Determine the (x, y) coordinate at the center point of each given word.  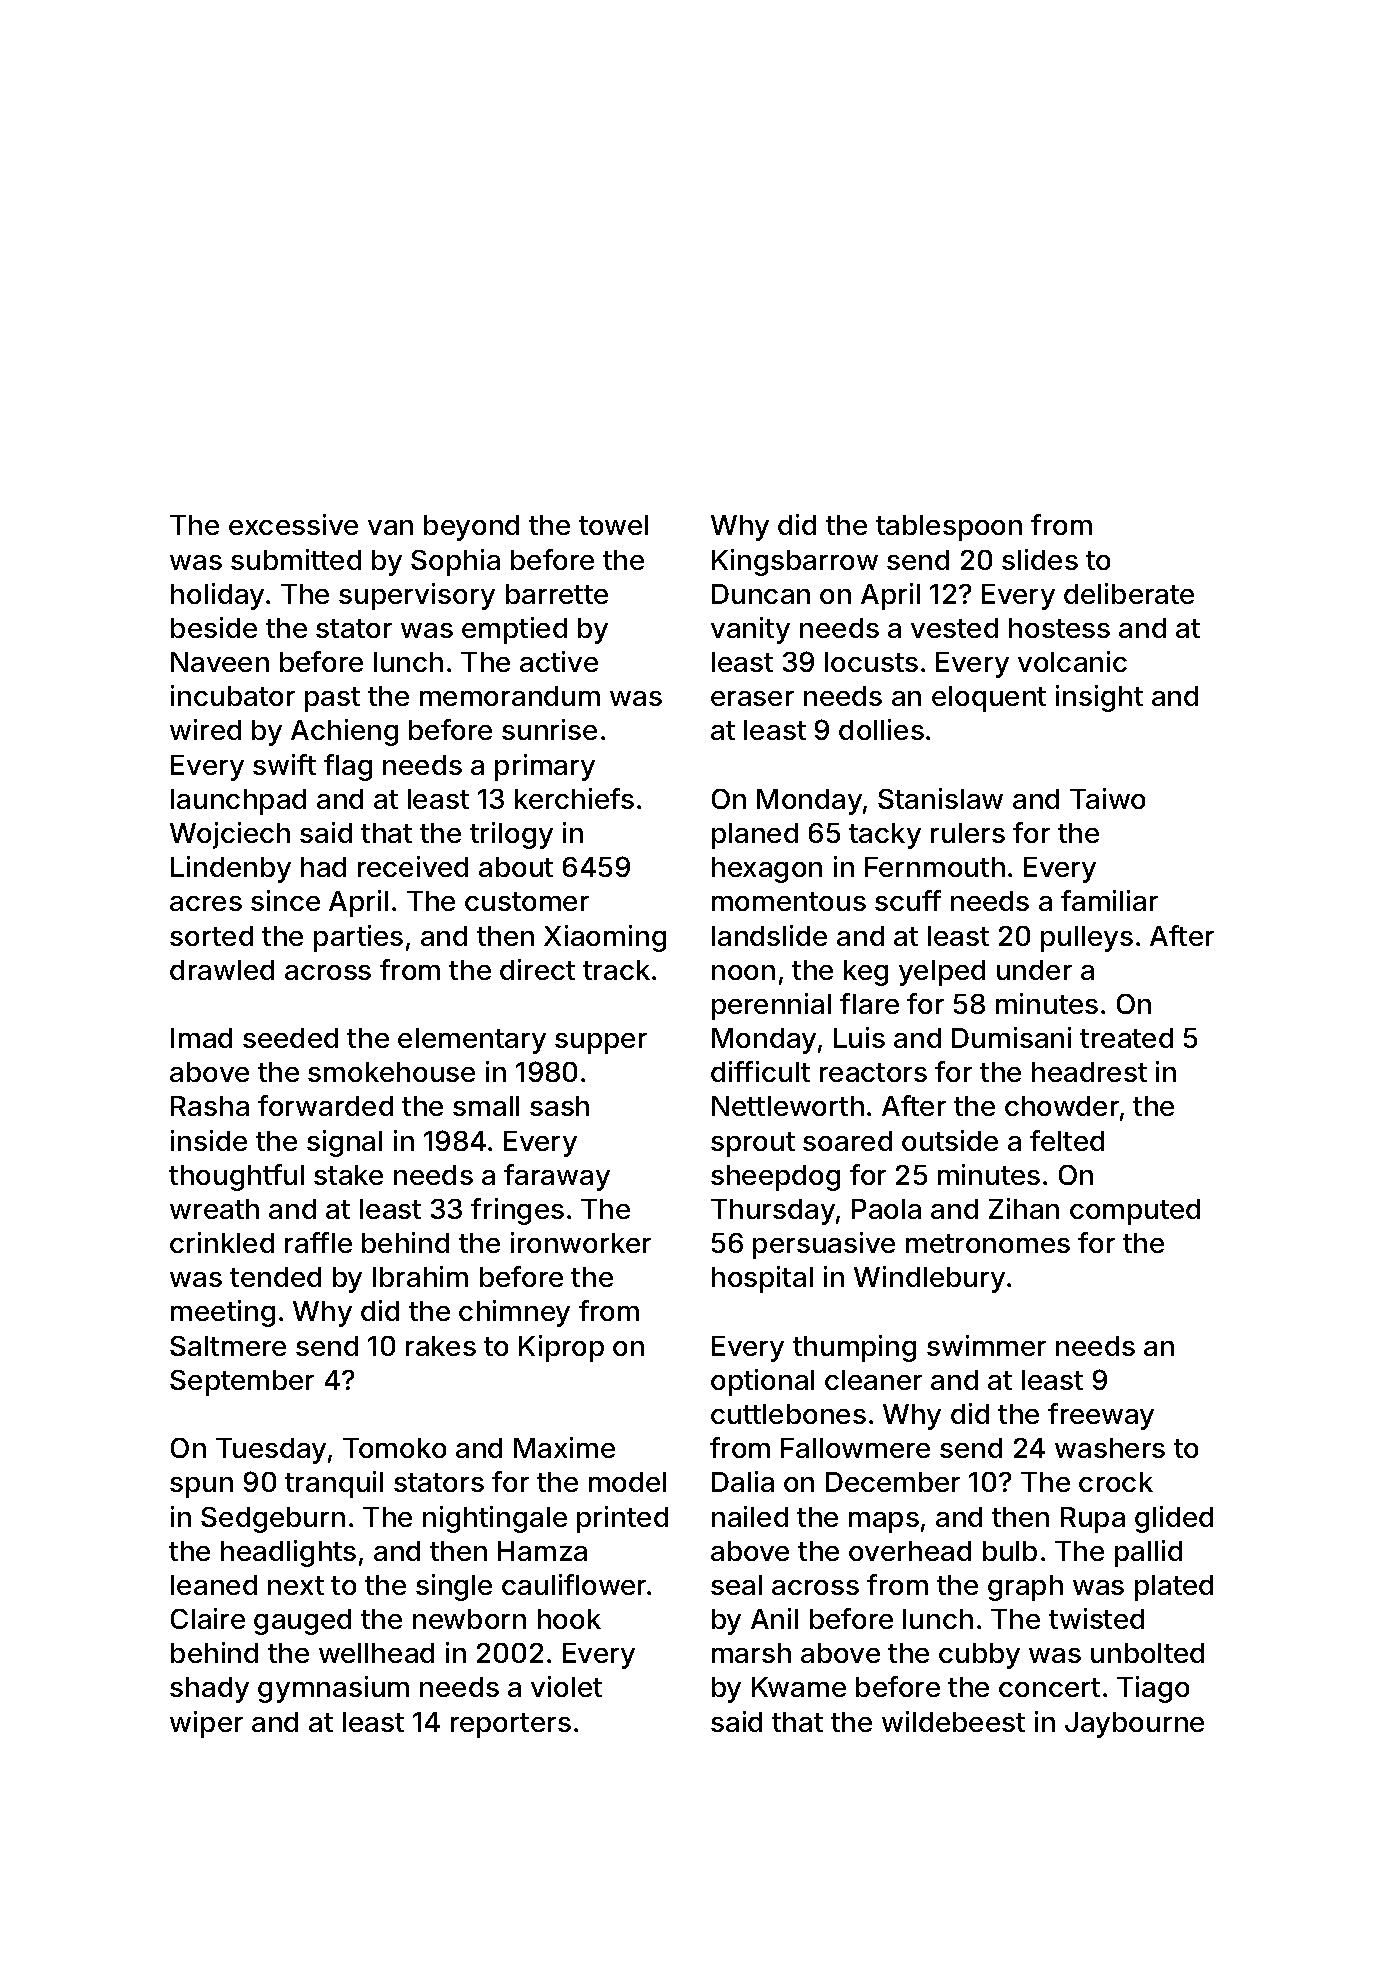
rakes (441, 1346)
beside (214, 627)
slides (1040, 559)
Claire (208, 1618)
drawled (222, 970)
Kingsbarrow (795, 562)
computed (1135, 1212)
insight (1099, 698)
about (516, 867)
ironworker (581, 1242)
